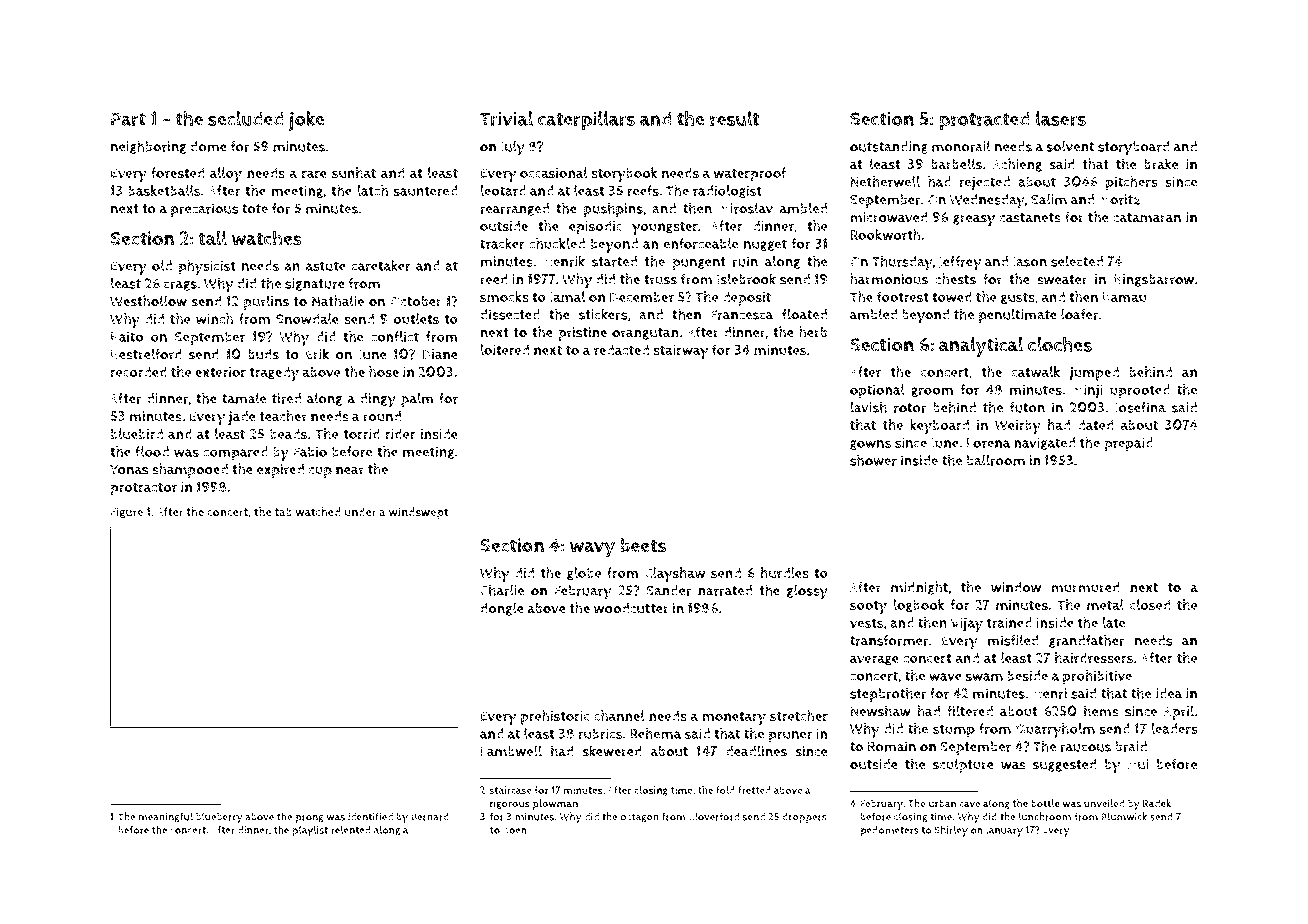  What do you see at coordinates (725, 590) in the screenshot?
I see `narrated` at bounding box center [725, 590].
